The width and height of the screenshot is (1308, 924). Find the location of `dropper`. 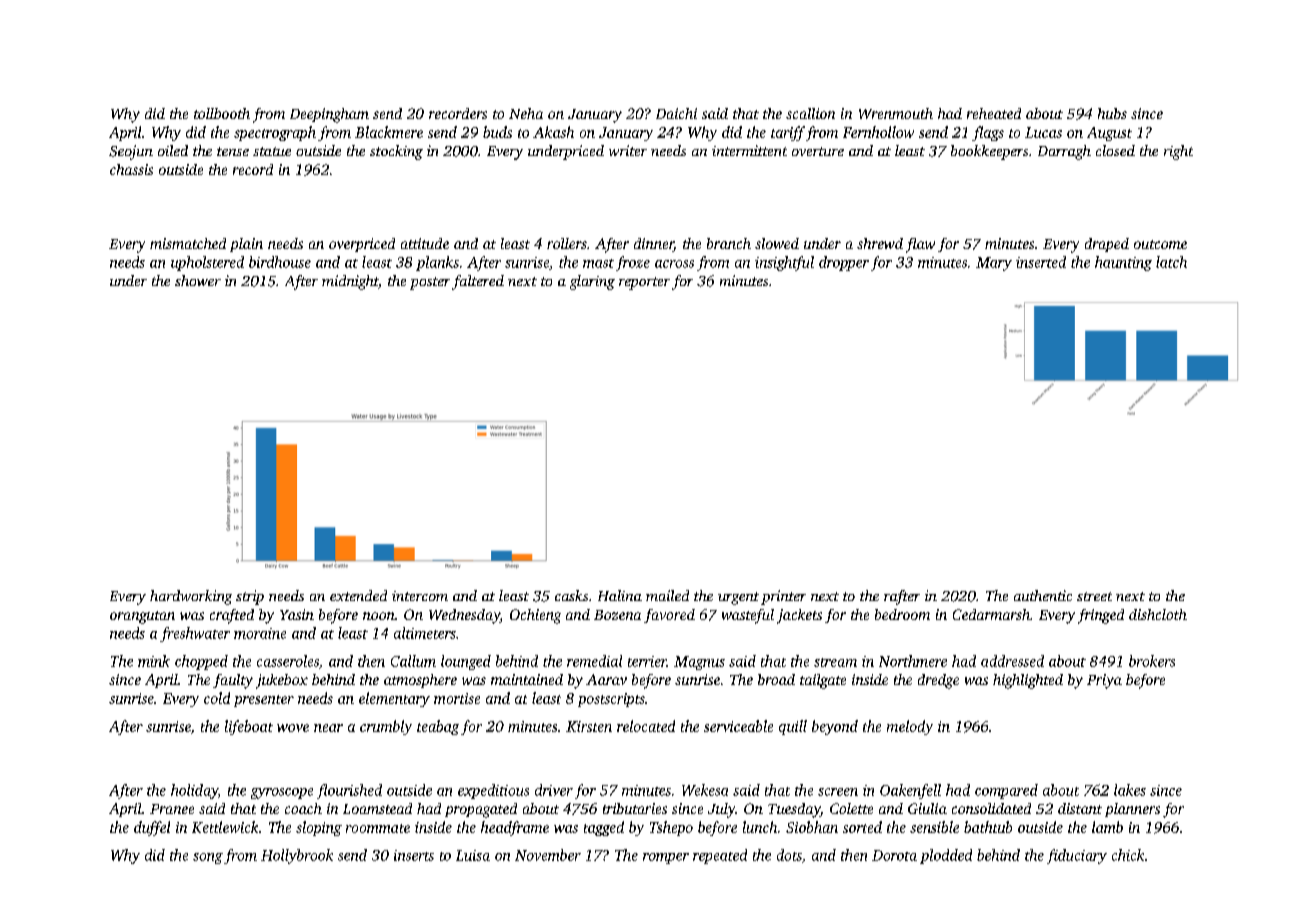

dropper is located at coordinates (844, 263).
